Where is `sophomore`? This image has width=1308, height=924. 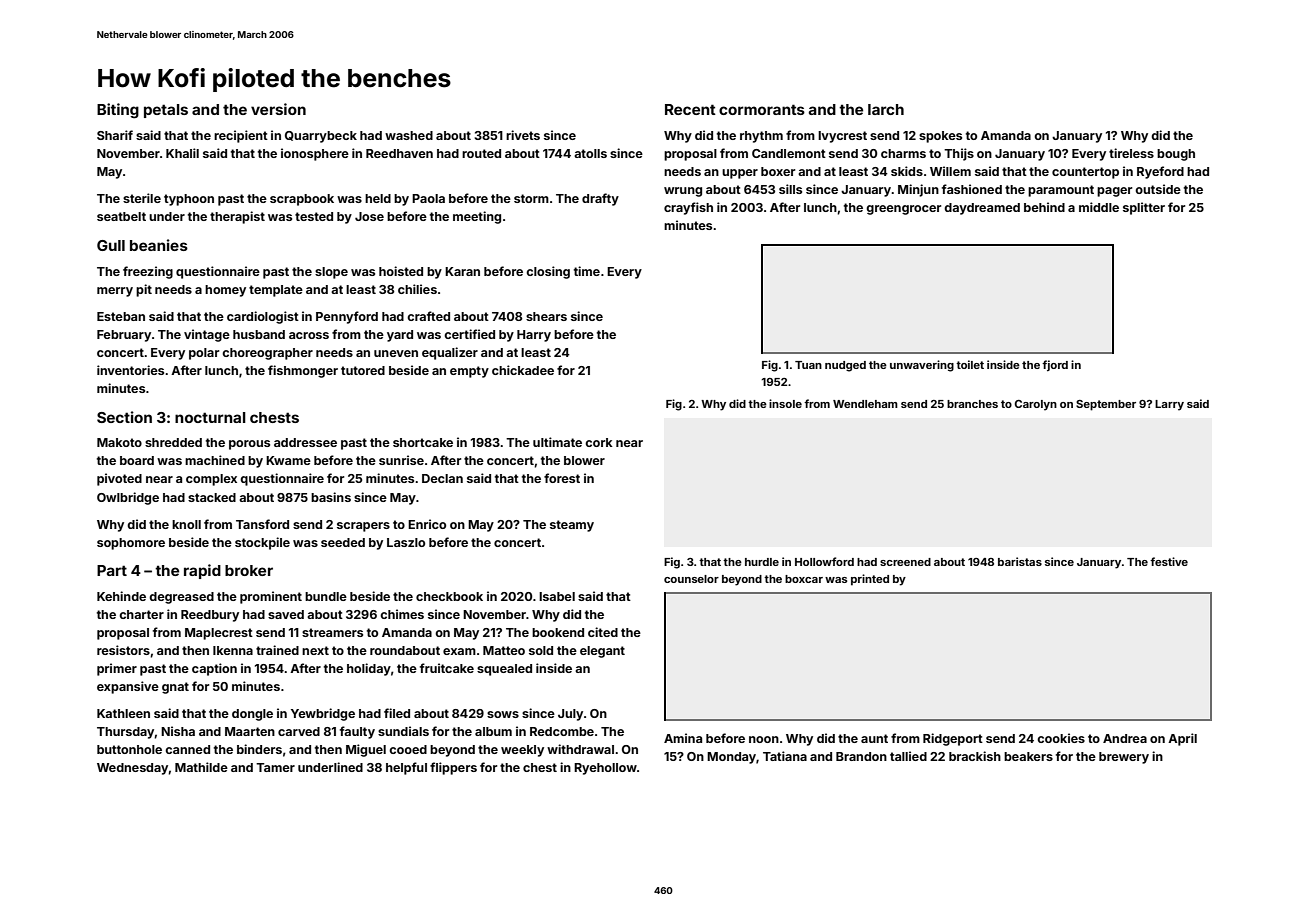 sophomore is located at coordinates (131, 544).
